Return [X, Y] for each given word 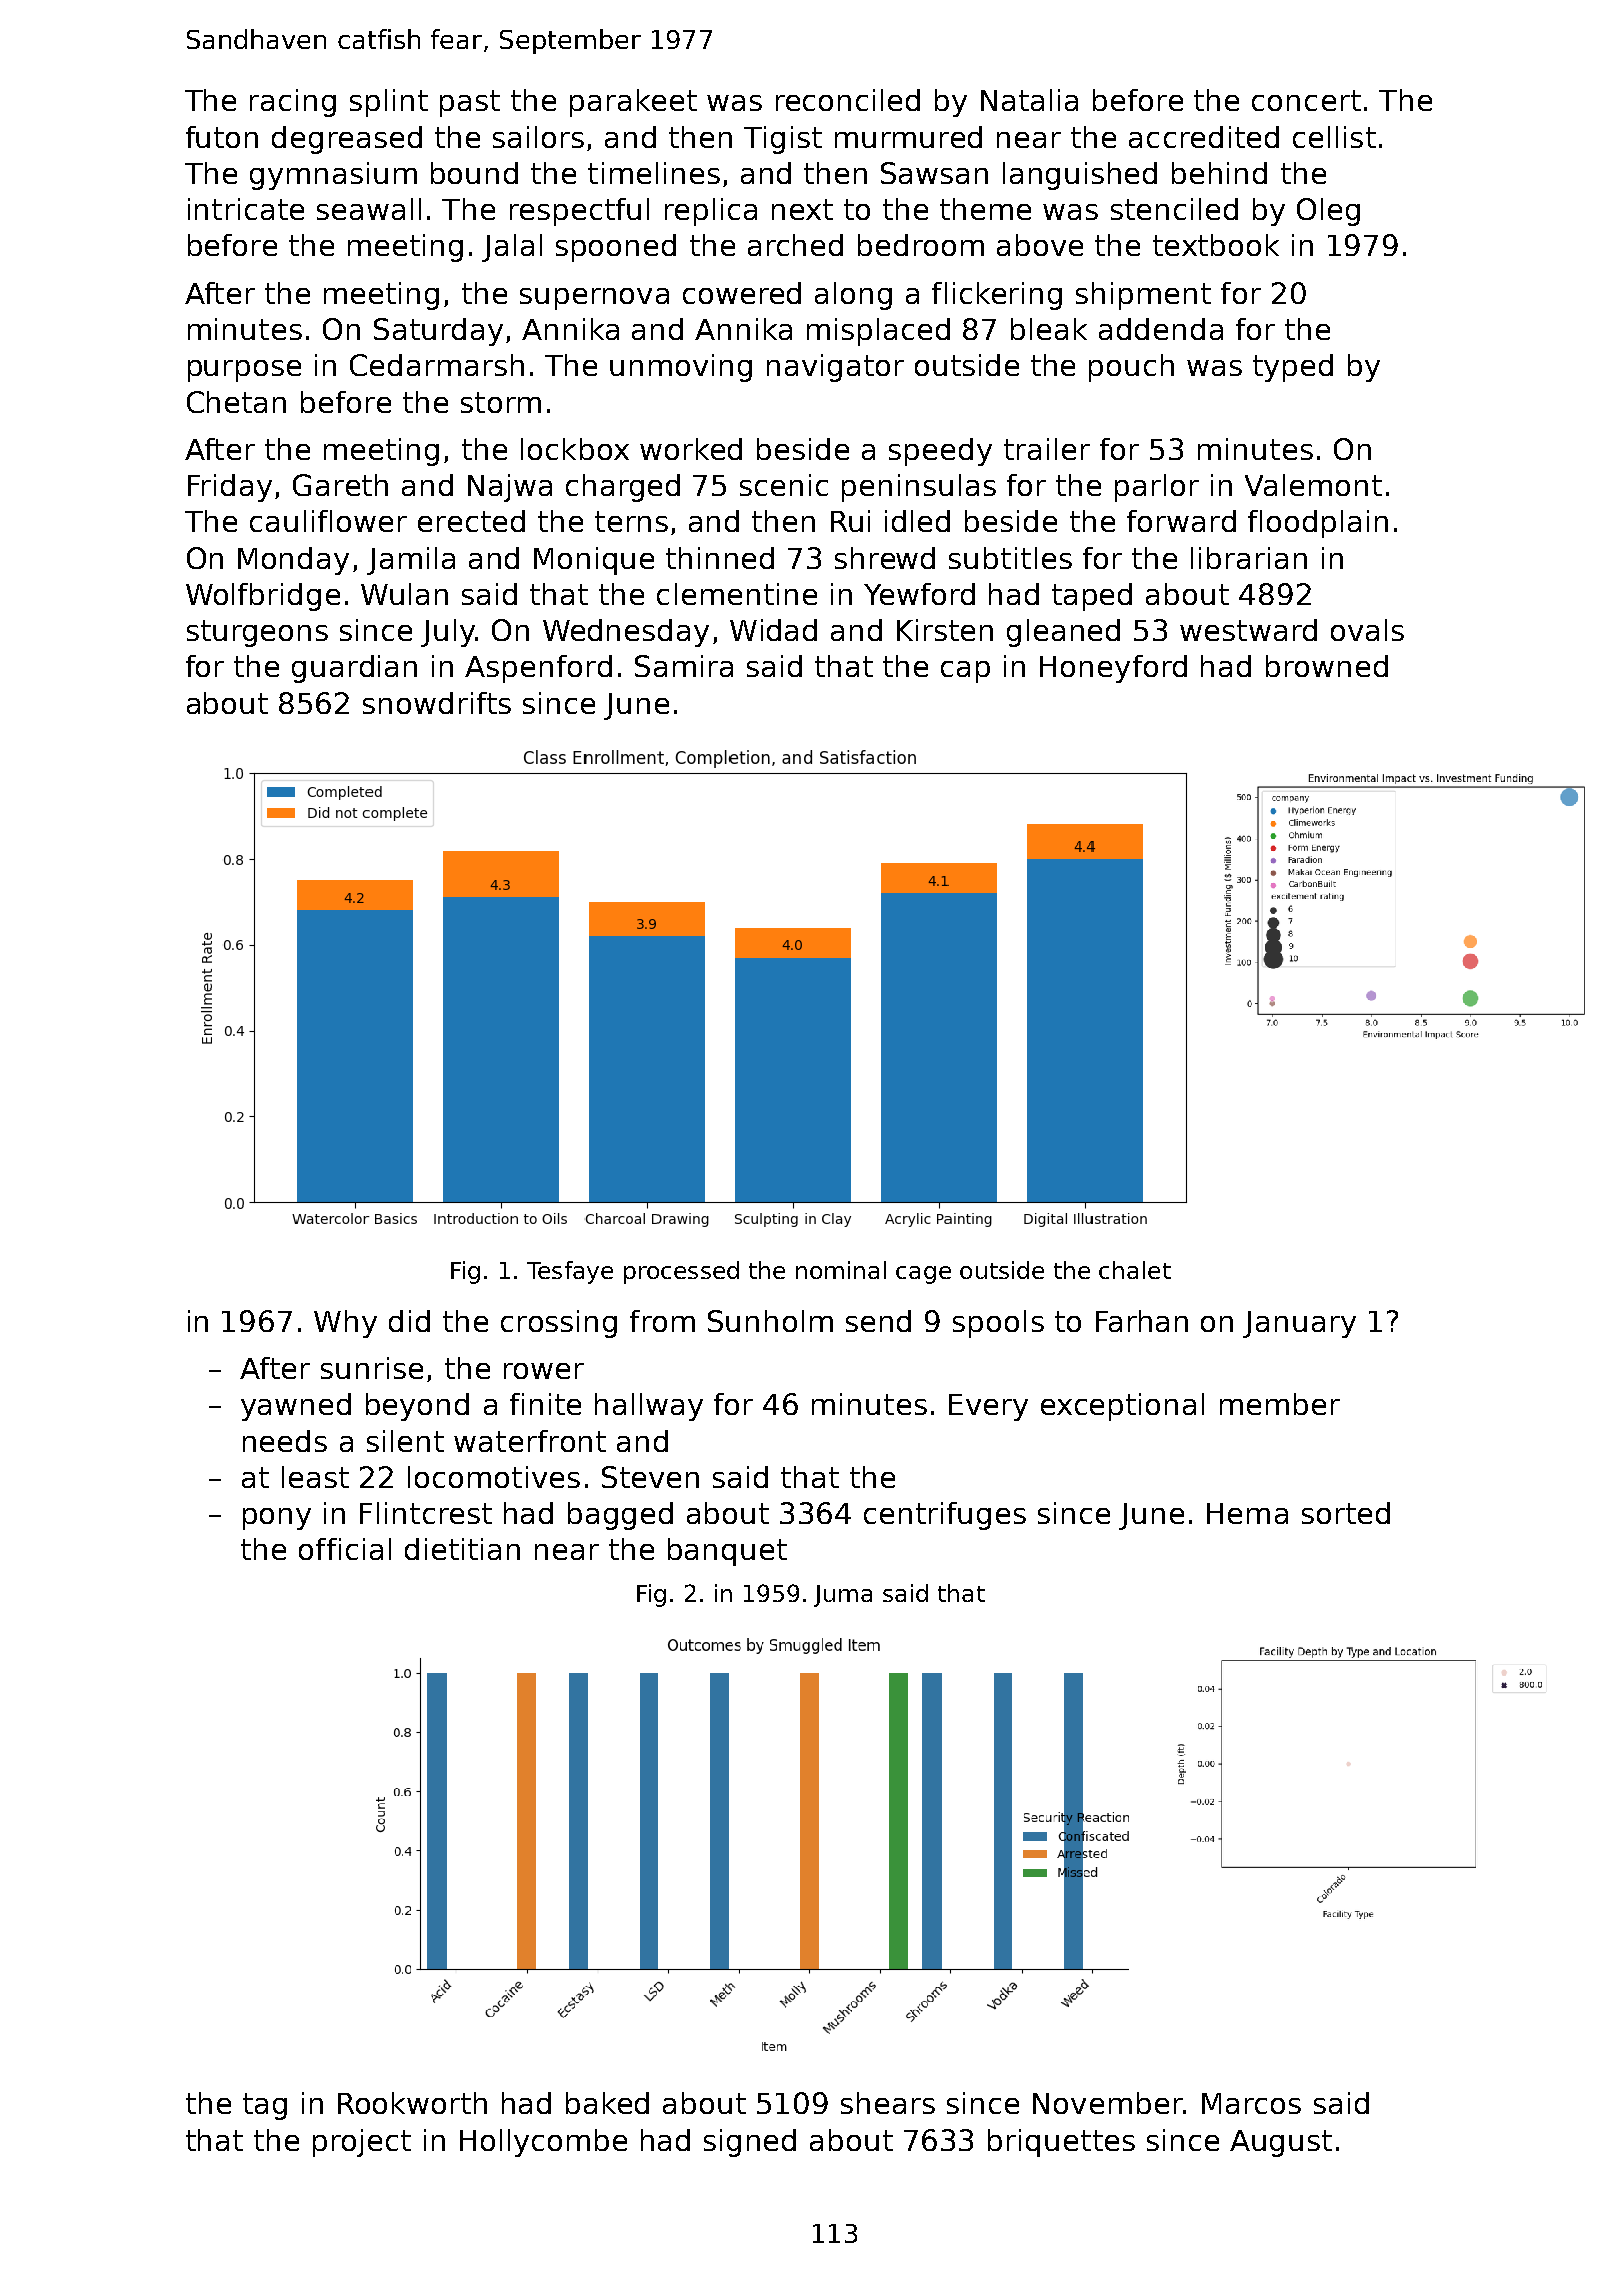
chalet [1135, 1270]
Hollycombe [543, 2143]
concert [1306, 100]
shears [888, 2103]
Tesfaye [570, 1272]
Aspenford [538, 669]
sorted [1346, 1513]
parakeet [633, 103]
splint [389, 103]
